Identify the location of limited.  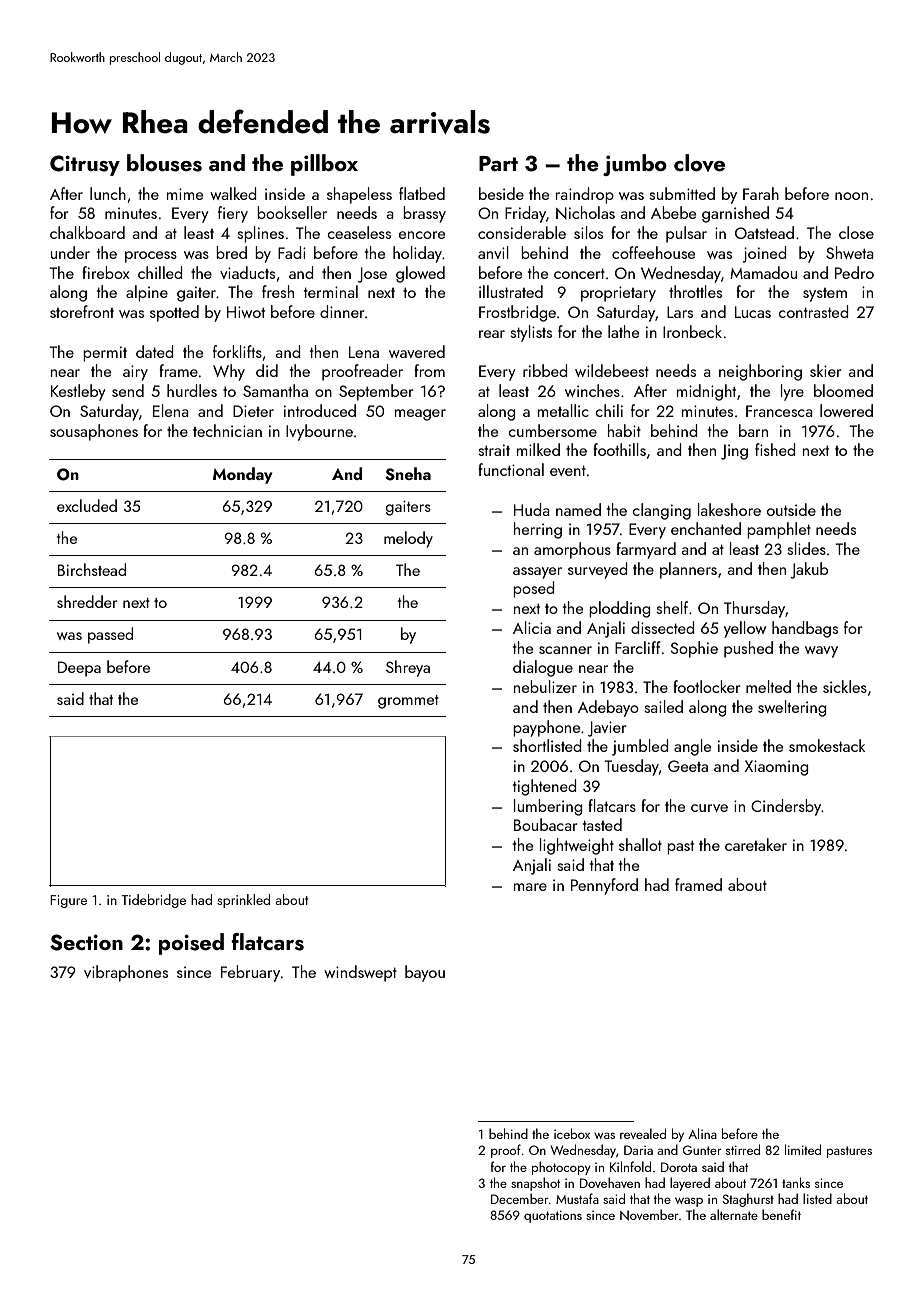
(803, 1149).
